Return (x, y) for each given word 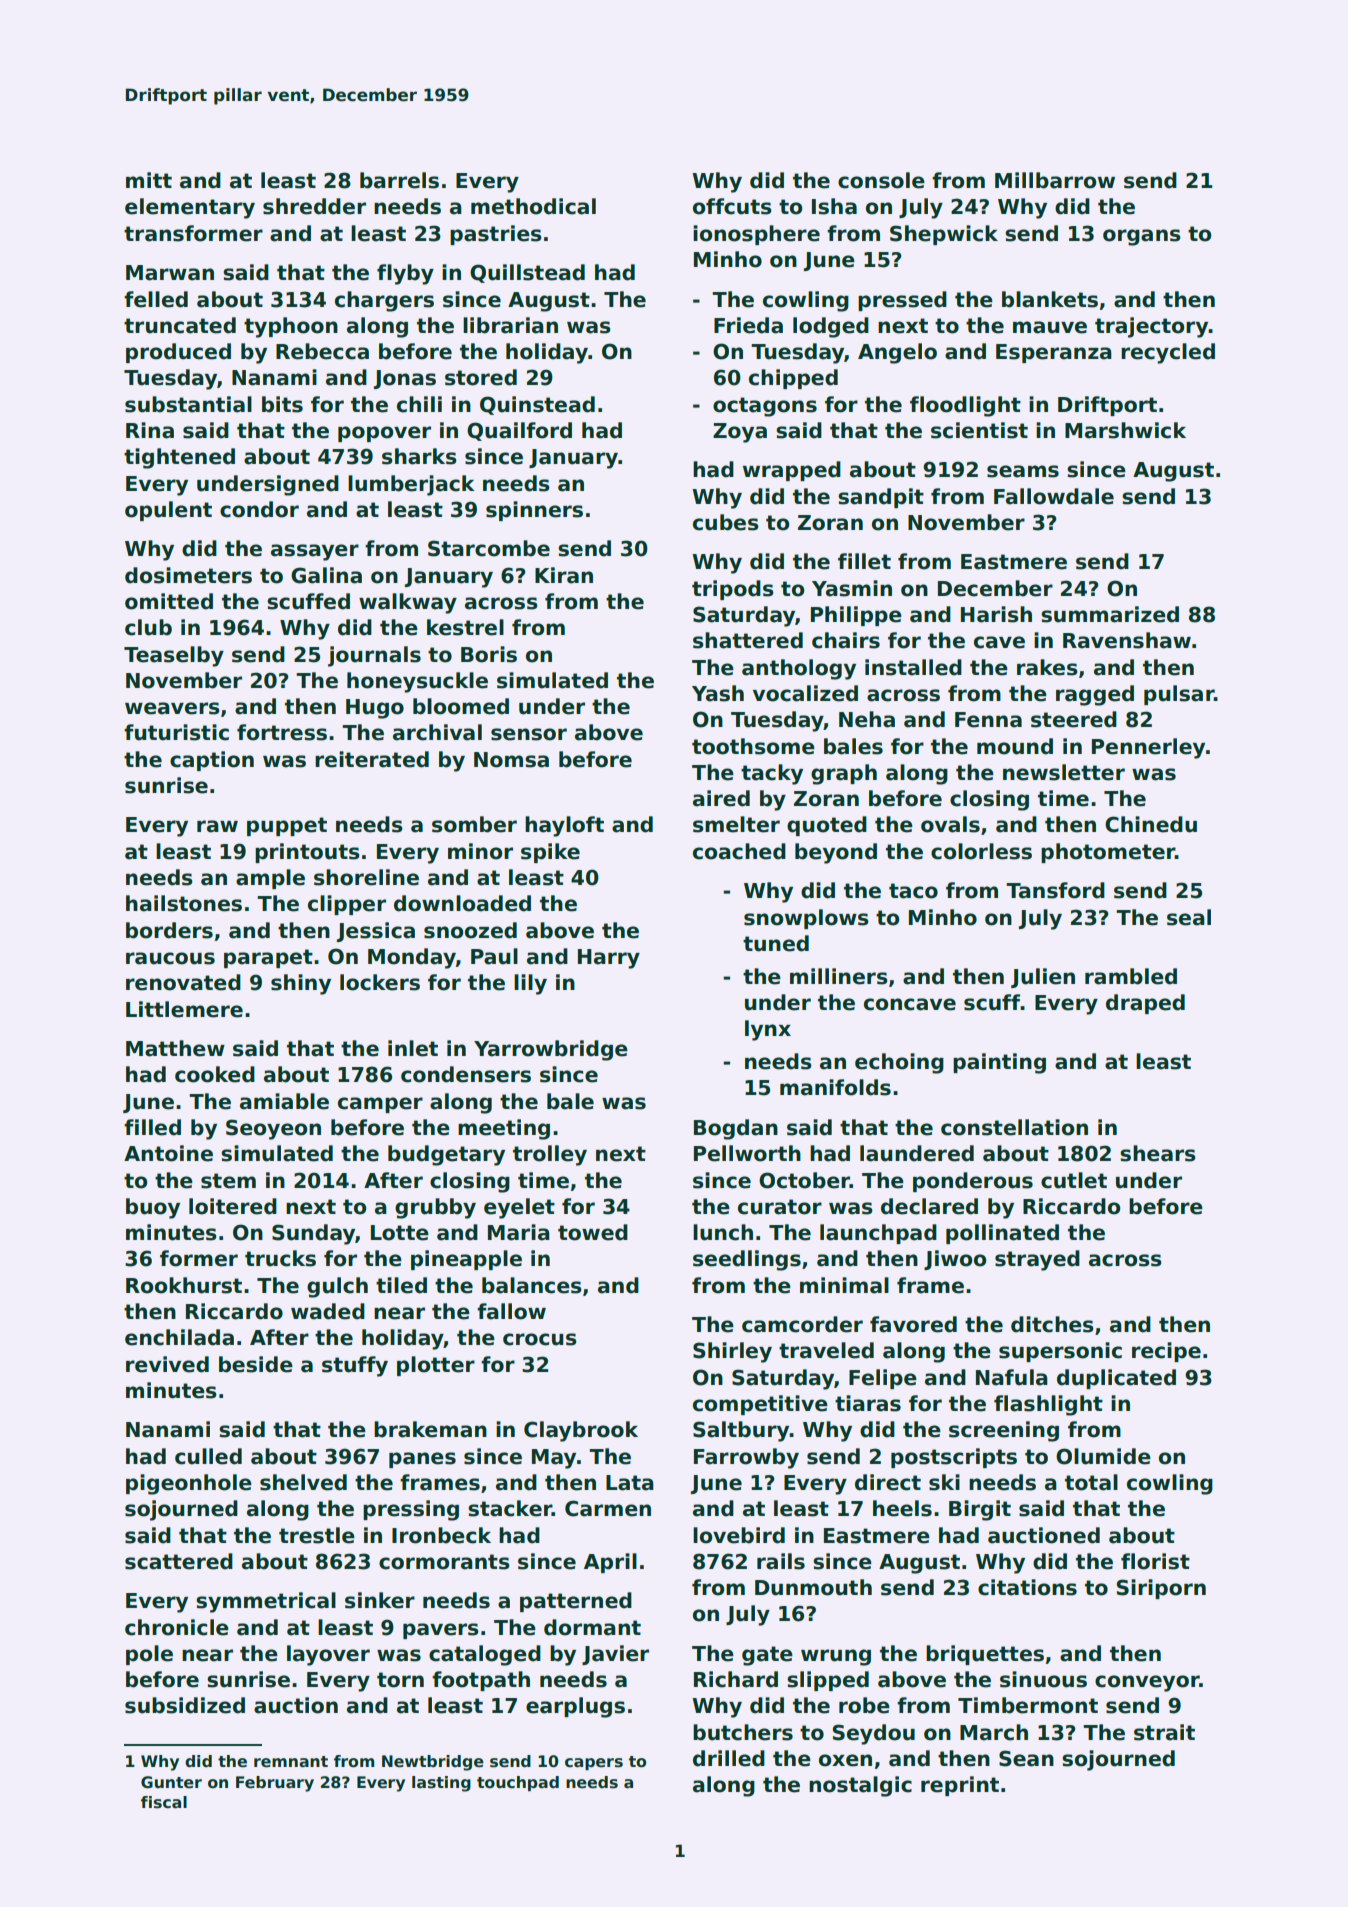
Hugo (375, 709)
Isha (834, 206)
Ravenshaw (1127, 640)
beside (256, 1364)
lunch (723, 1232)
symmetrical (266, 1602)
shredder (314, 206)
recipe (1166, 1352)
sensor (529, 734)
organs (1142, 237)
